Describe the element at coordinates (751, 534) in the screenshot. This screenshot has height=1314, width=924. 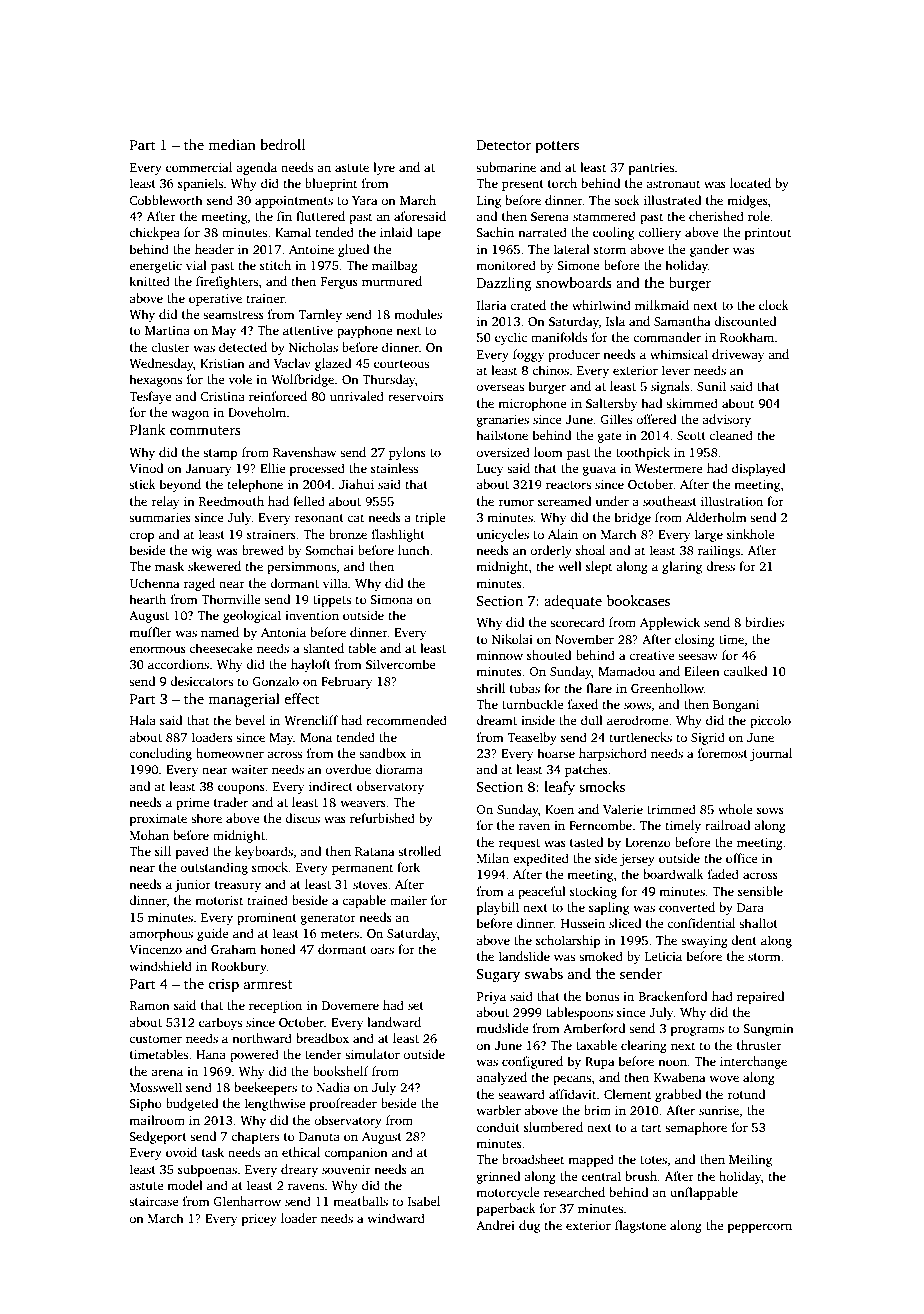
I see `sinkhole` at that location.
